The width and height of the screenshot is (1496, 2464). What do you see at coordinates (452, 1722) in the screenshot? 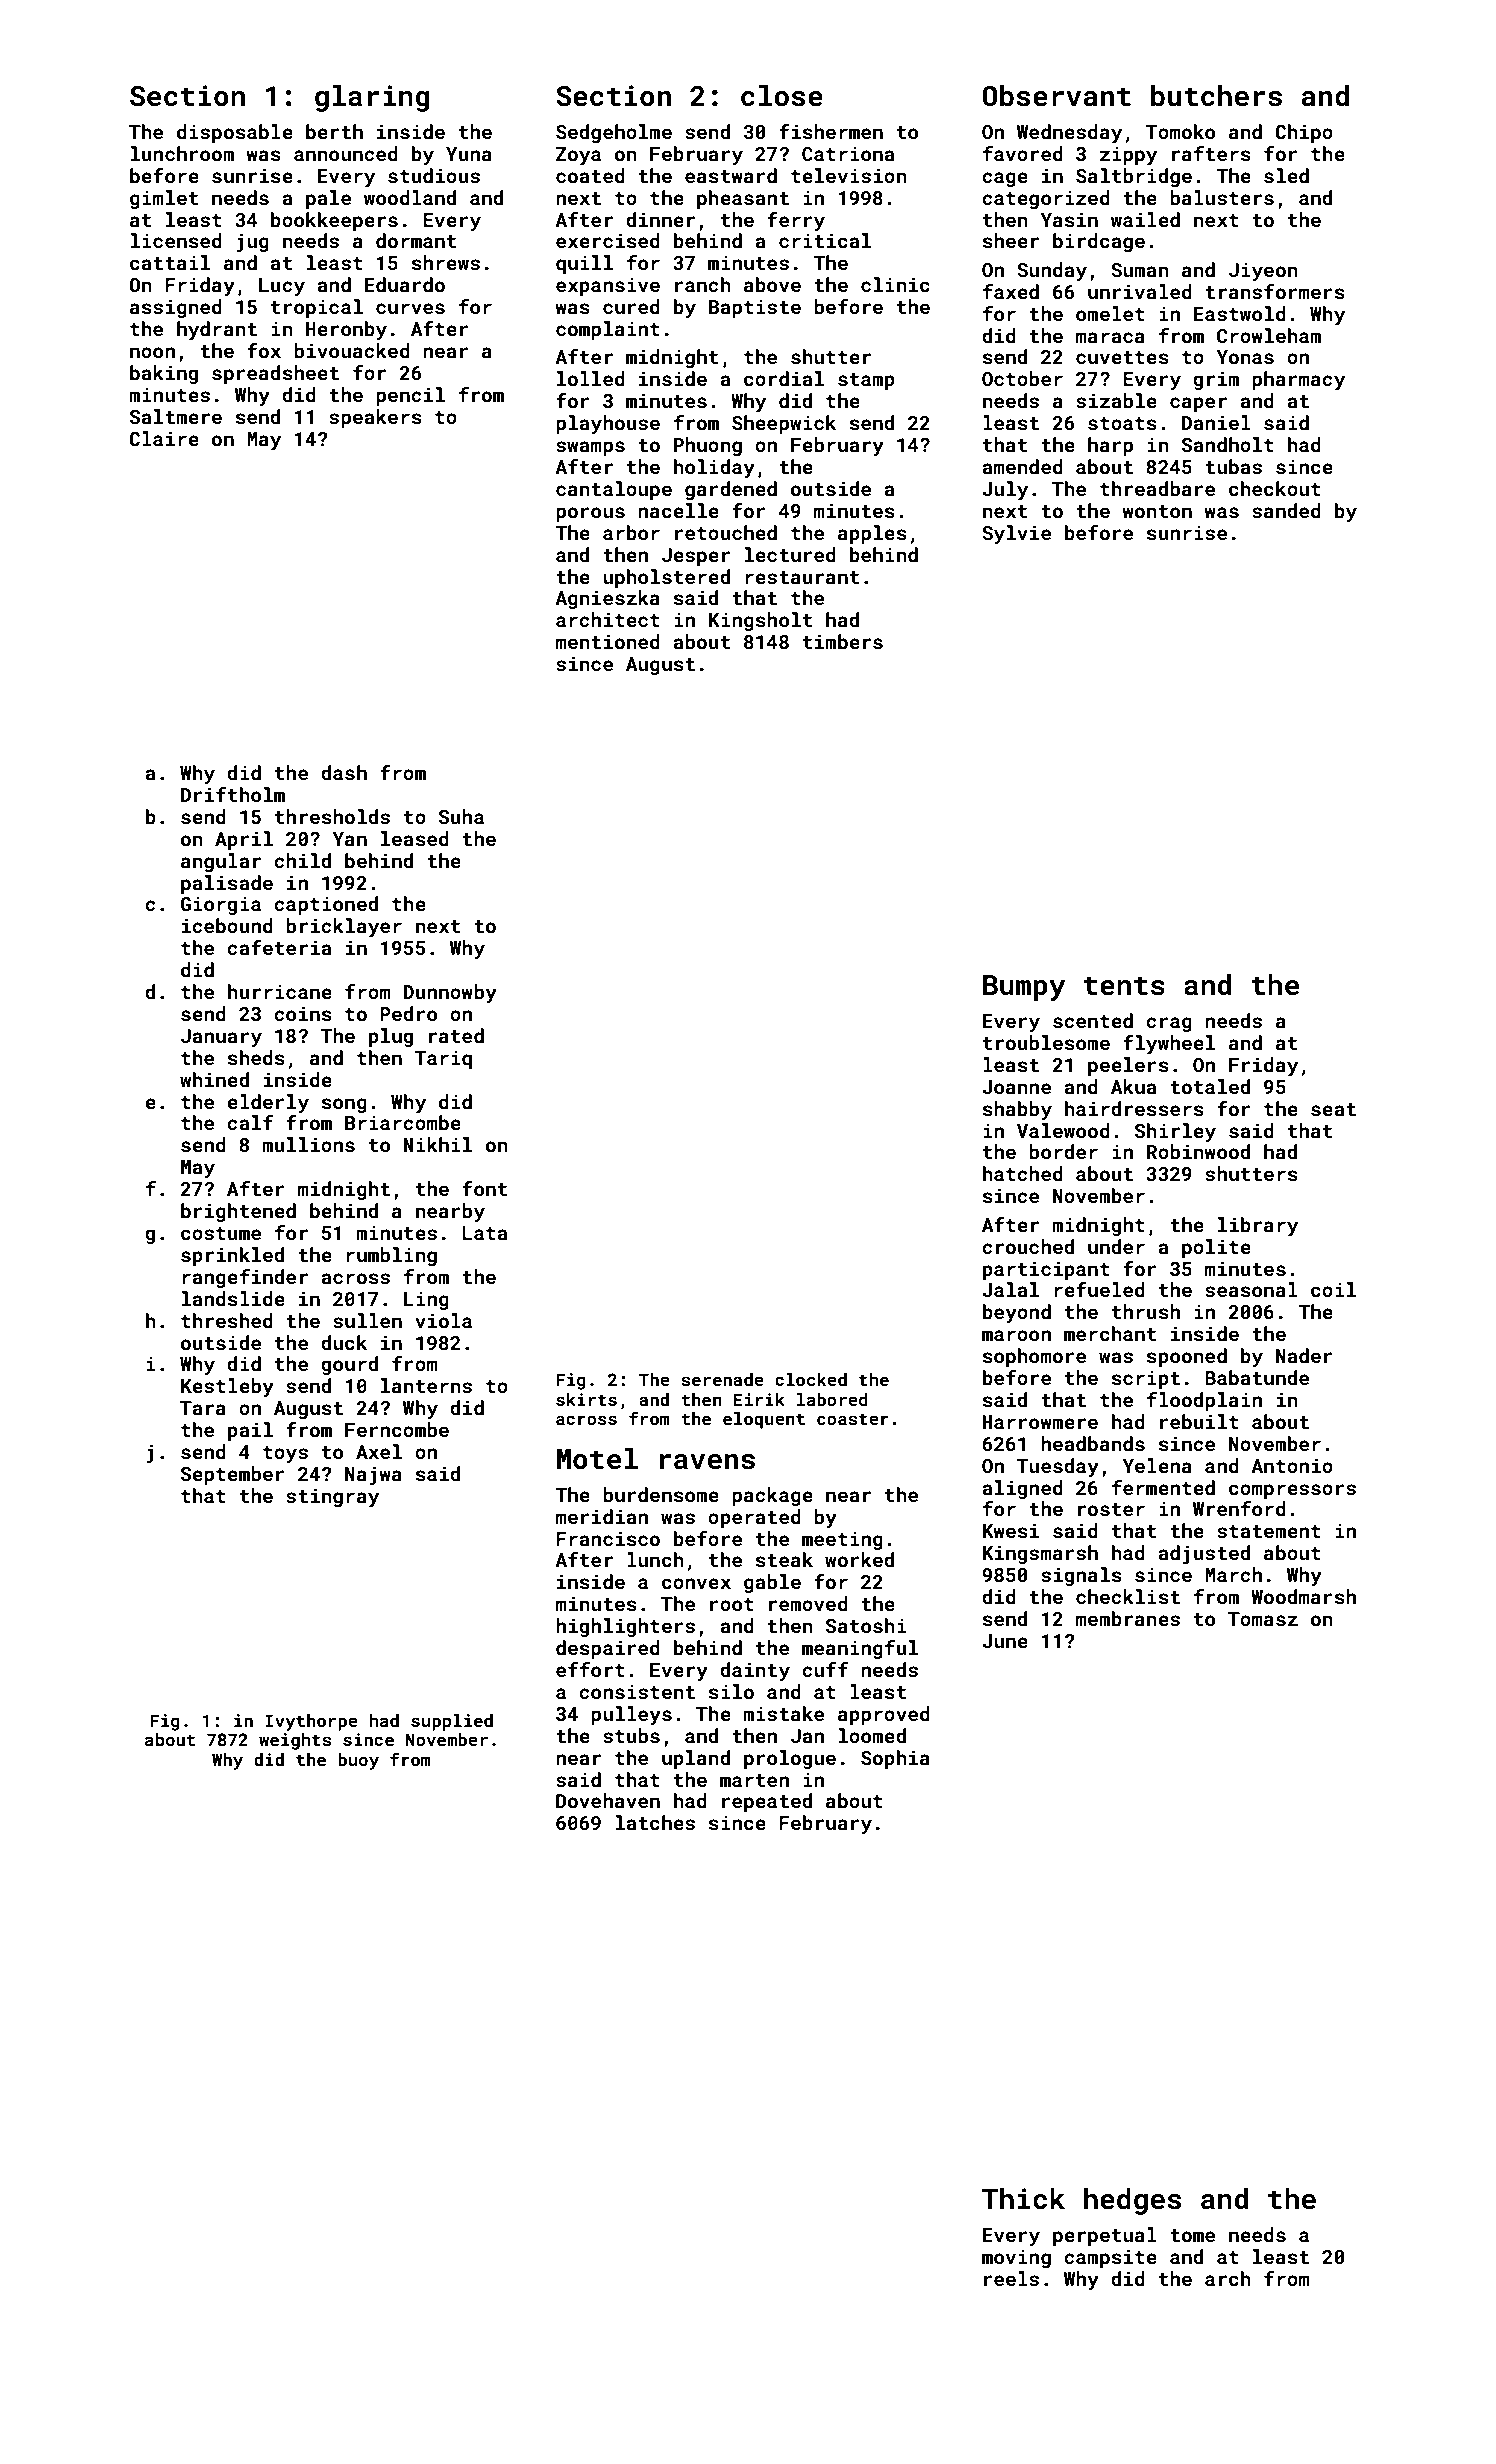
I see `supplied` at bounding box center [452, 1722].
